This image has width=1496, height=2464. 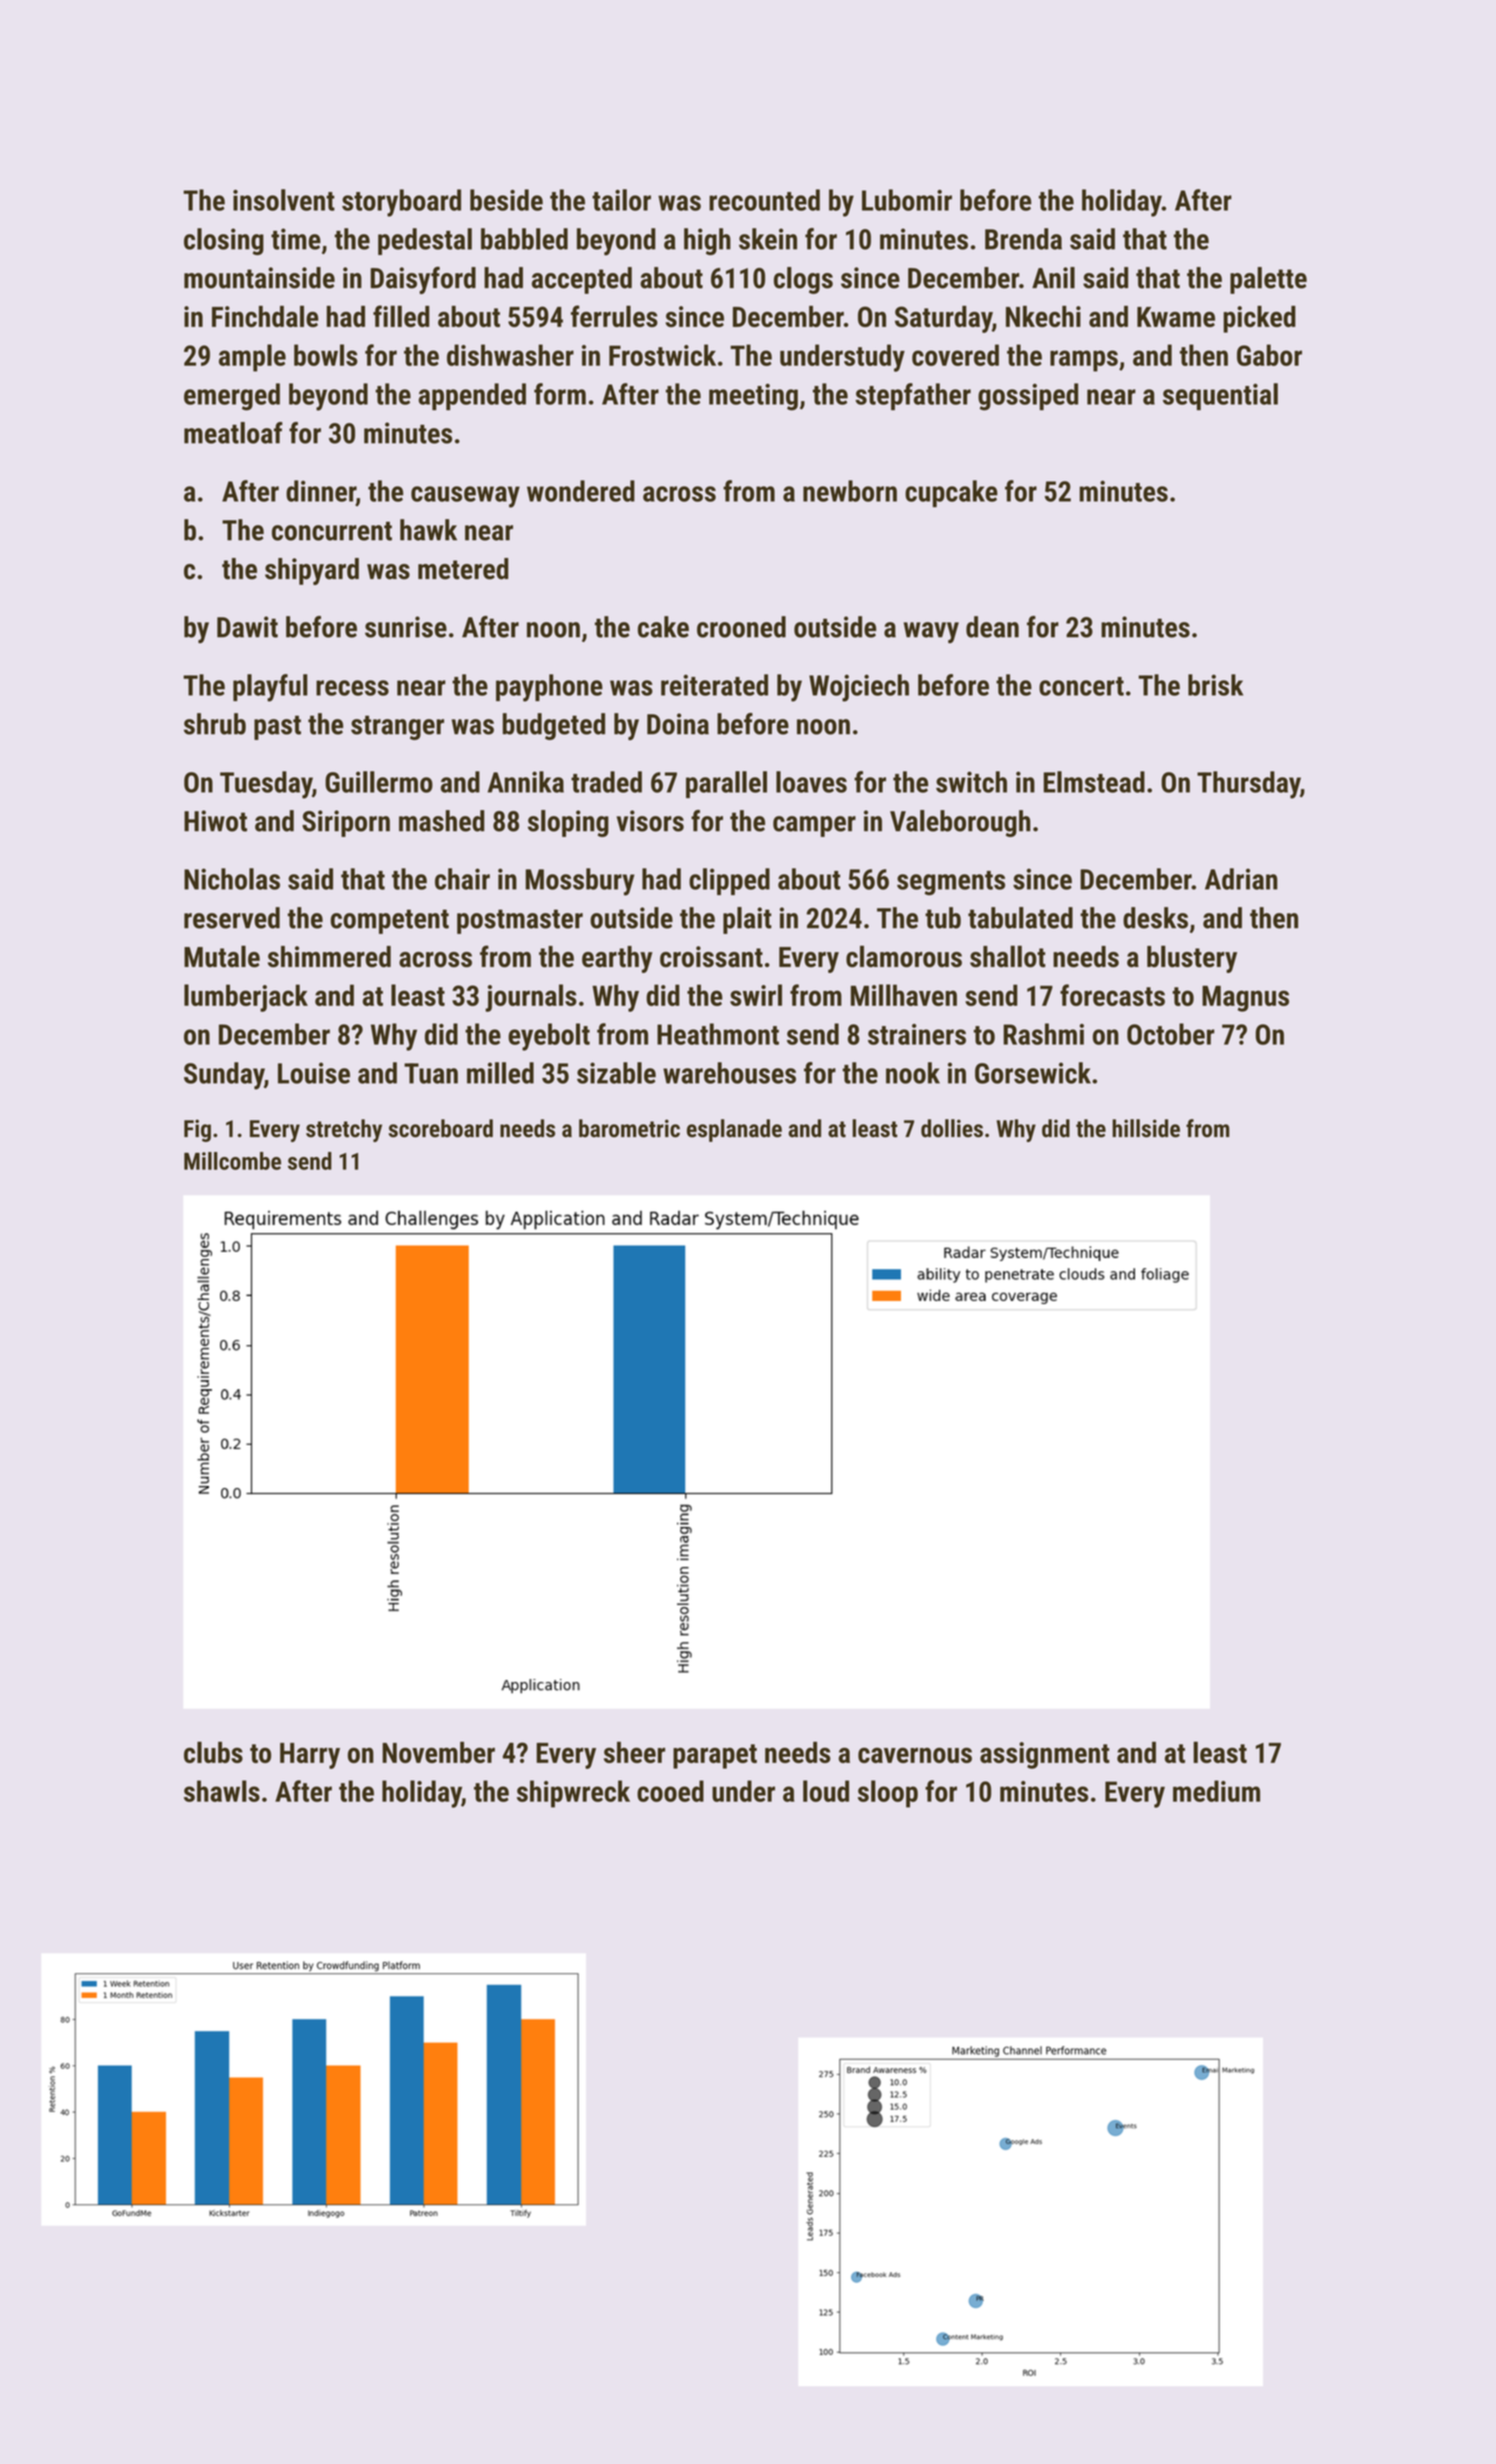 What do you see at coordinates (1268, 280) in the image?
I see `palette` at bounding box center [1268, 280].
